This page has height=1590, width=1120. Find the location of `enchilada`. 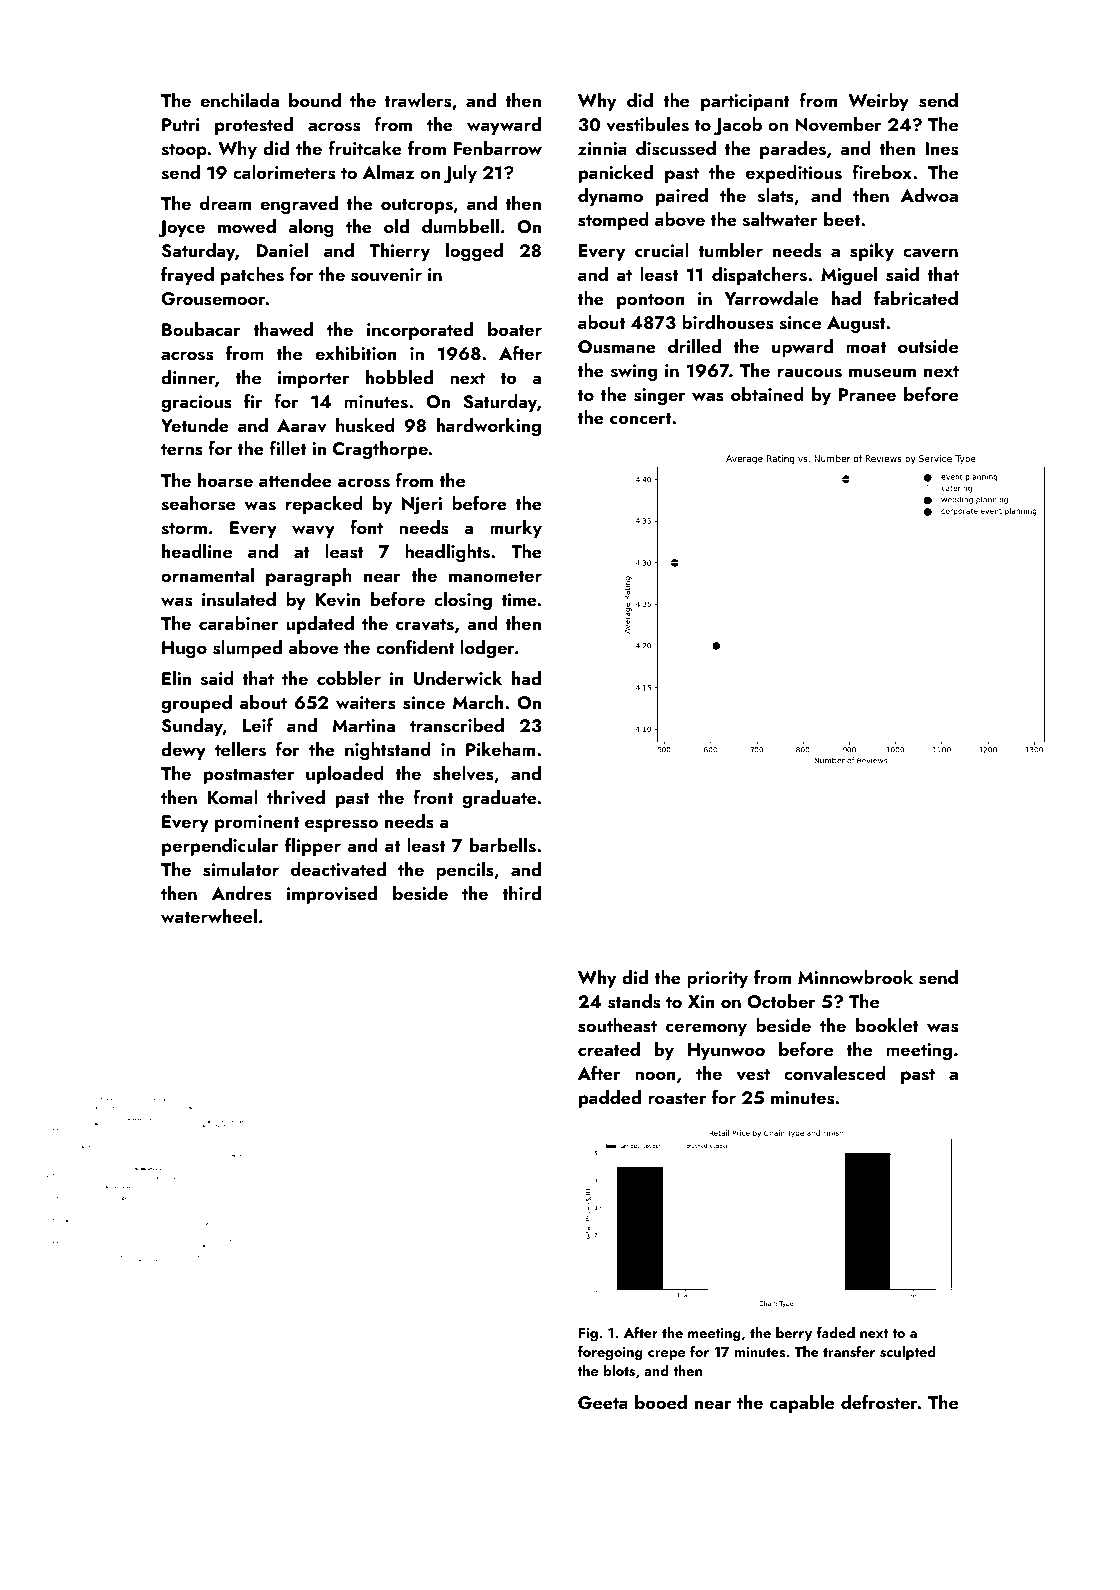

enchilada is located at coordinates (239, 100).
